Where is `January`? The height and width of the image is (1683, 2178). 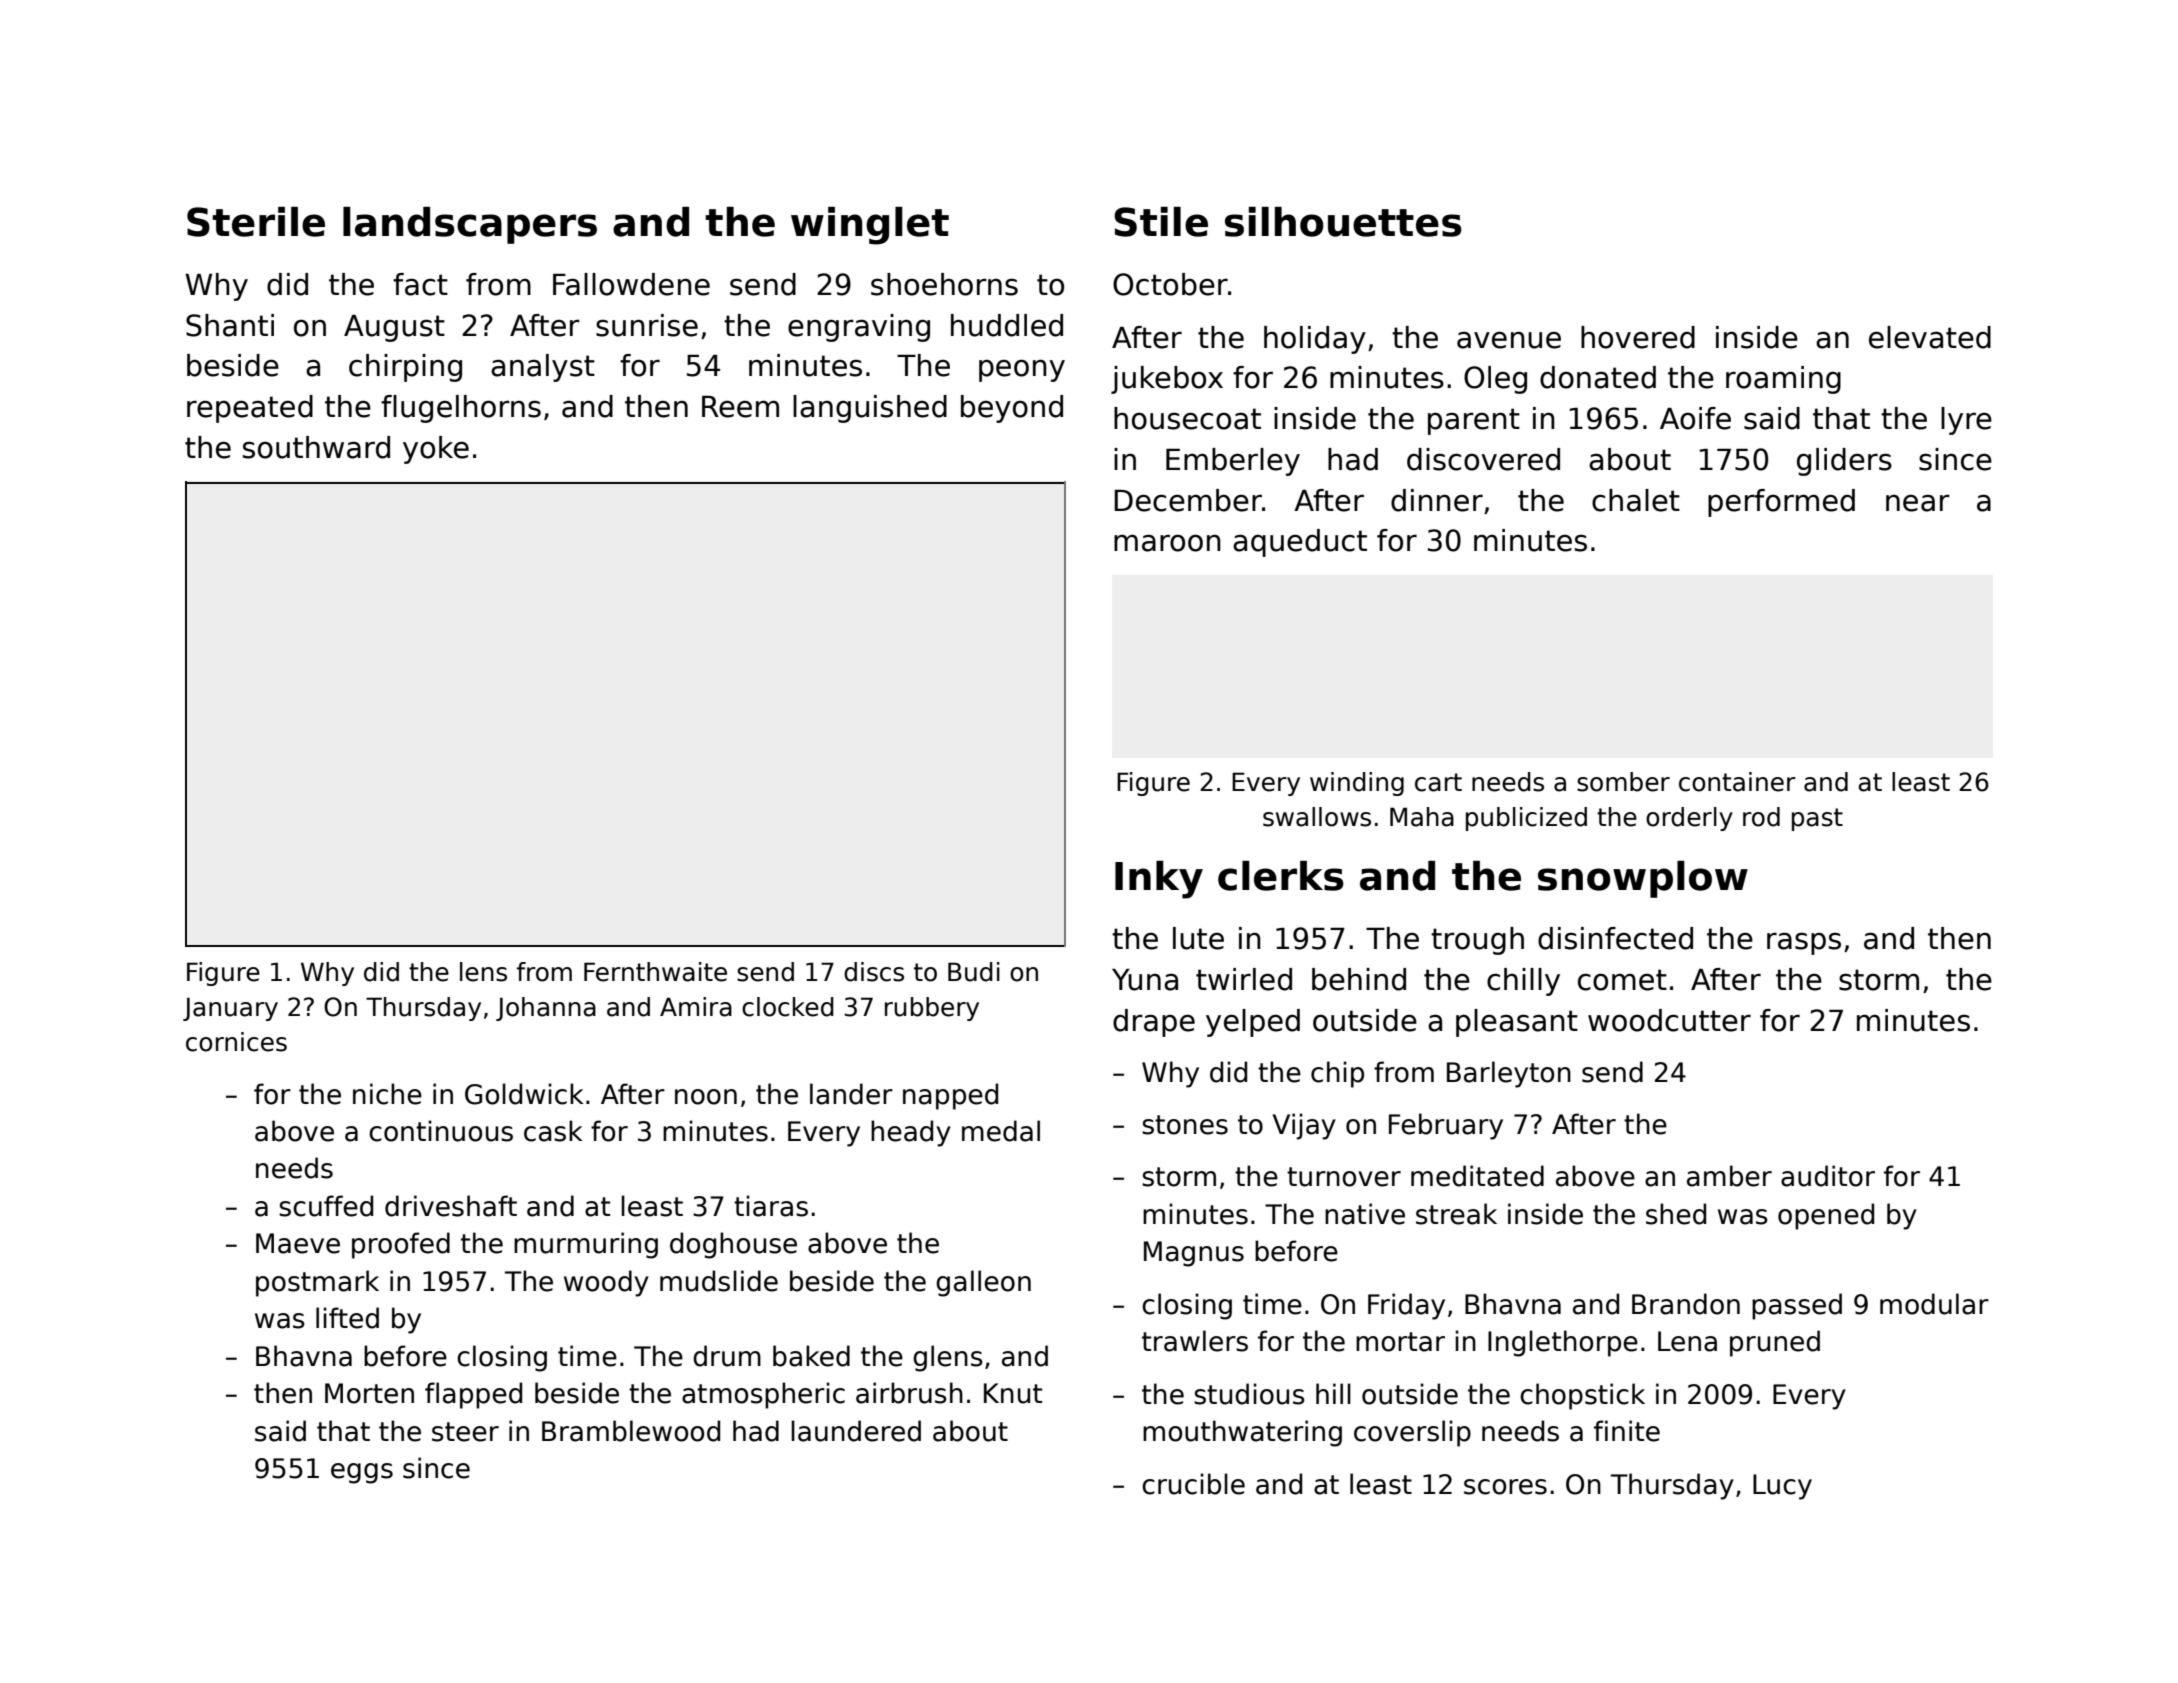 January is located at coordinates (230, 1009).
